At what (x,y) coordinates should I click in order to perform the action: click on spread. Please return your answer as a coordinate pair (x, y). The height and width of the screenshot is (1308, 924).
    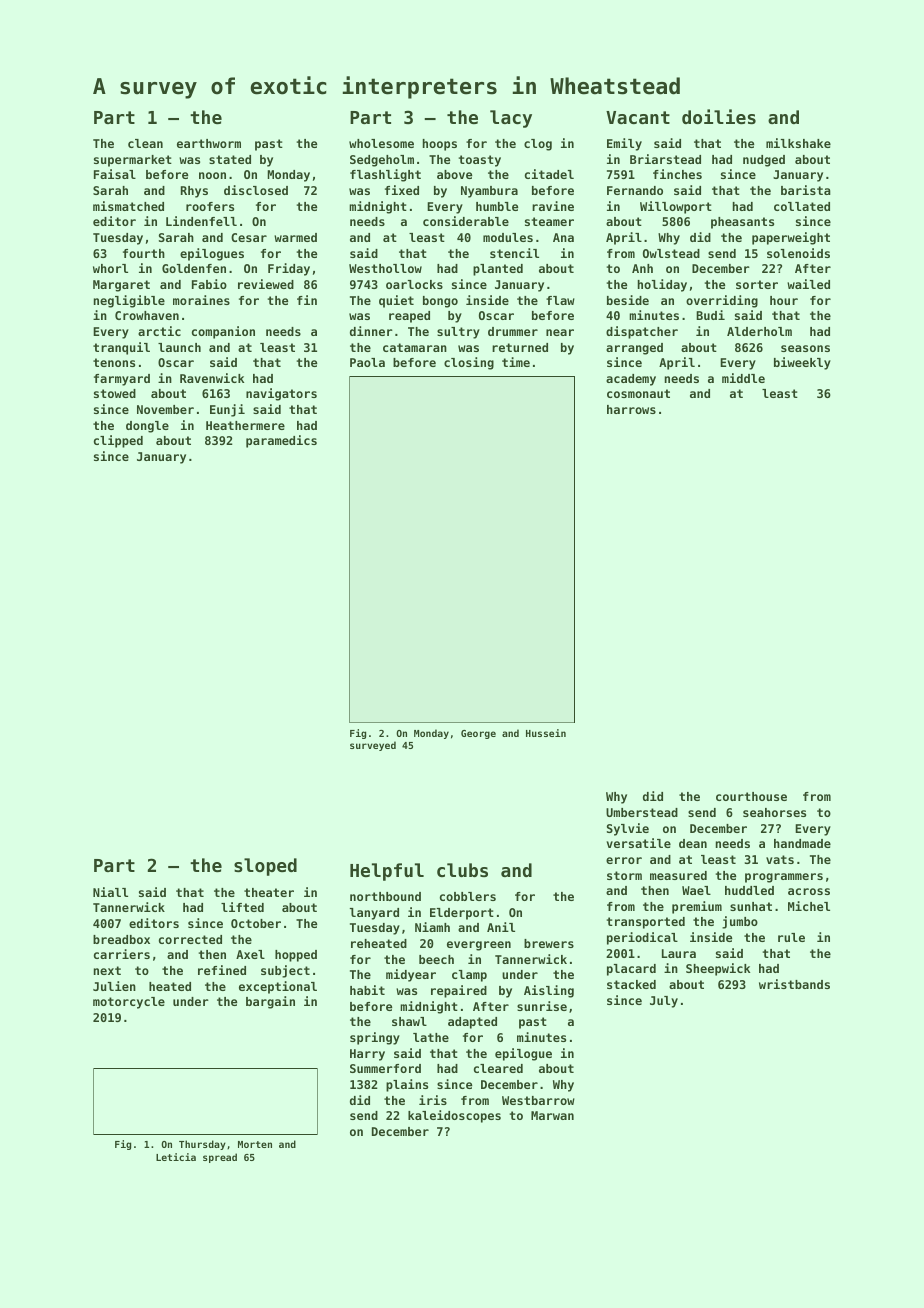
    Looking at the image, I should click on (220, 1158).
